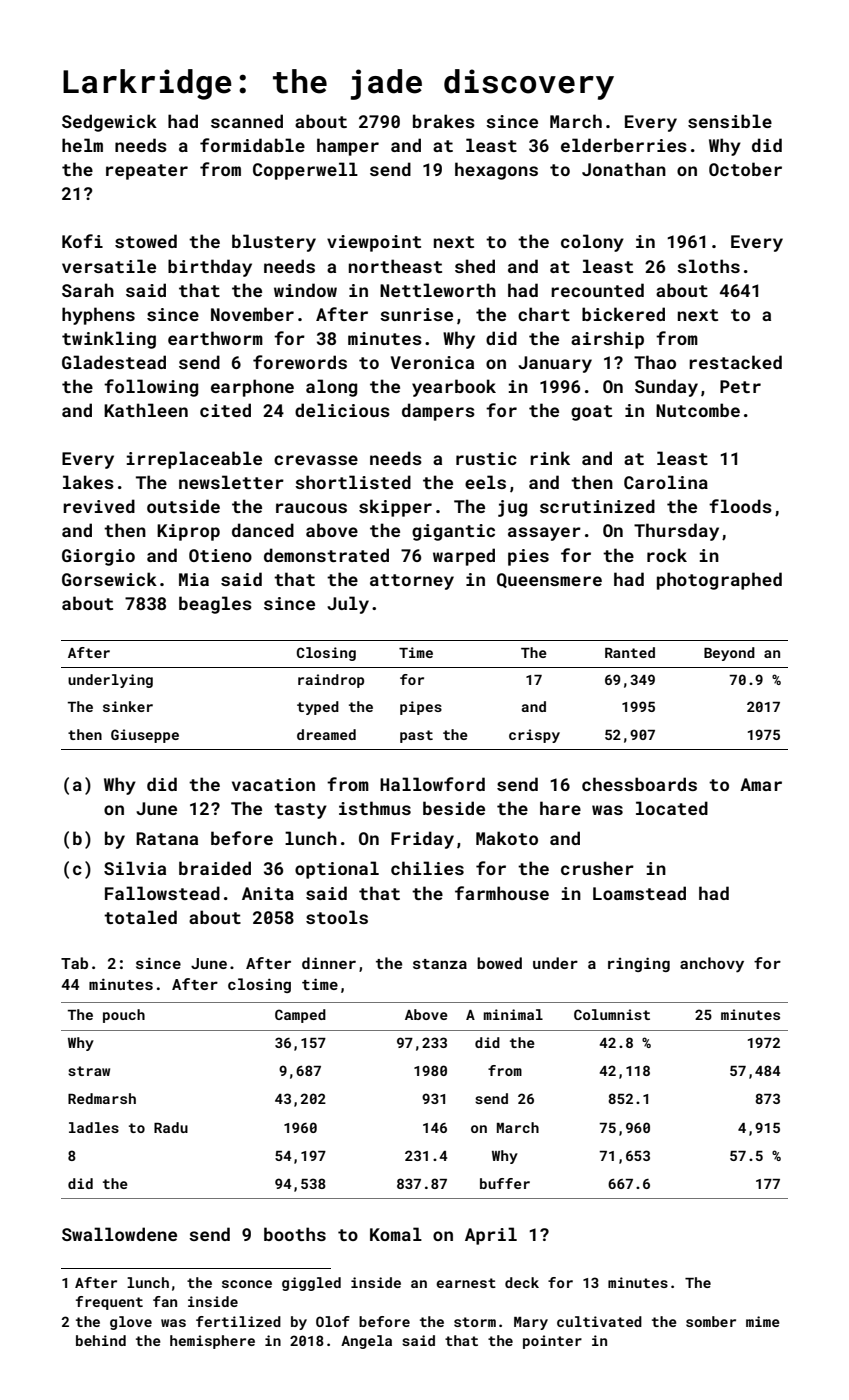  Describe the element at coordinates (109, 579) in the screenshot. I see `Gorsewick` at that location.
